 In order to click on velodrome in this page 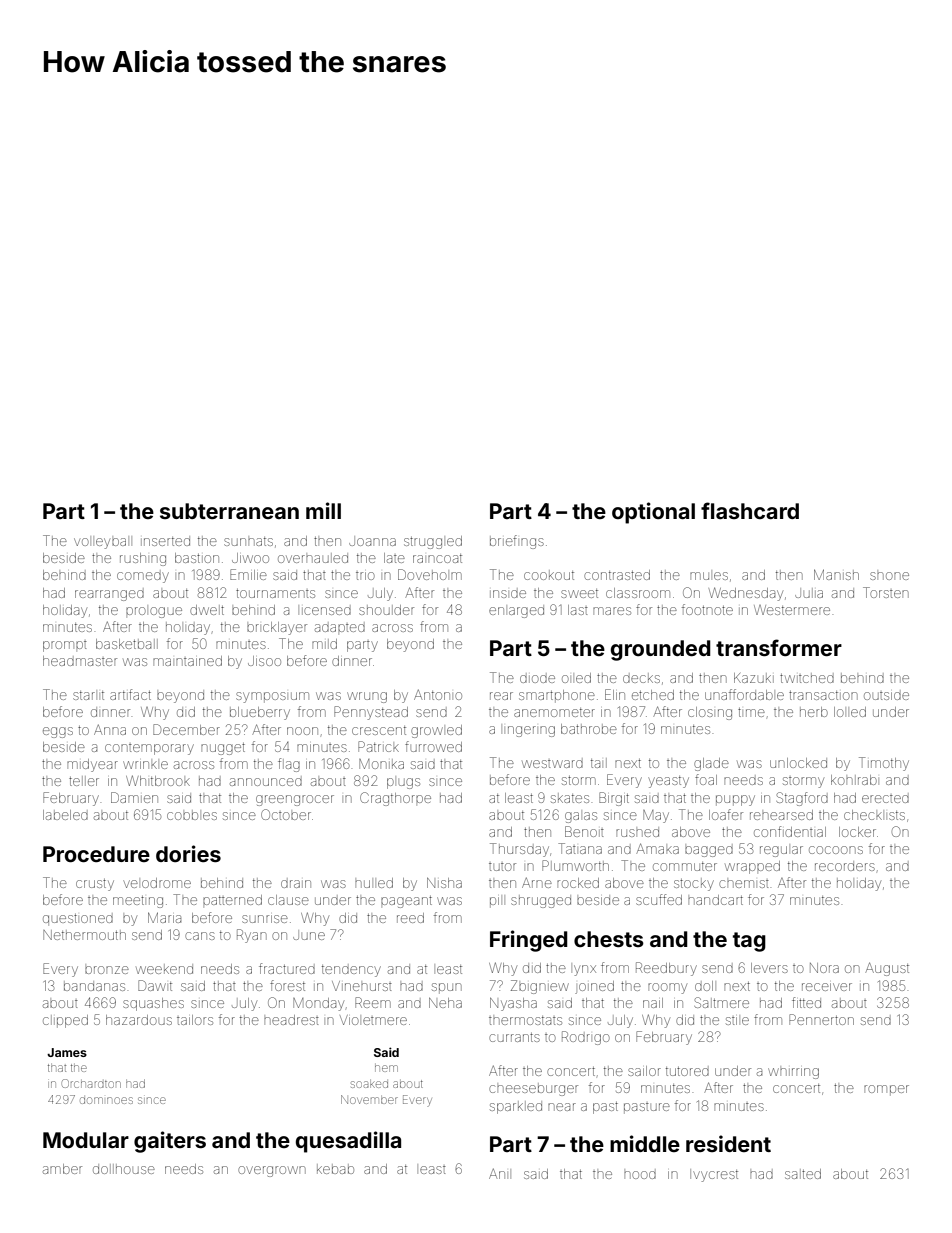, I will do `click(157, 883)`.
